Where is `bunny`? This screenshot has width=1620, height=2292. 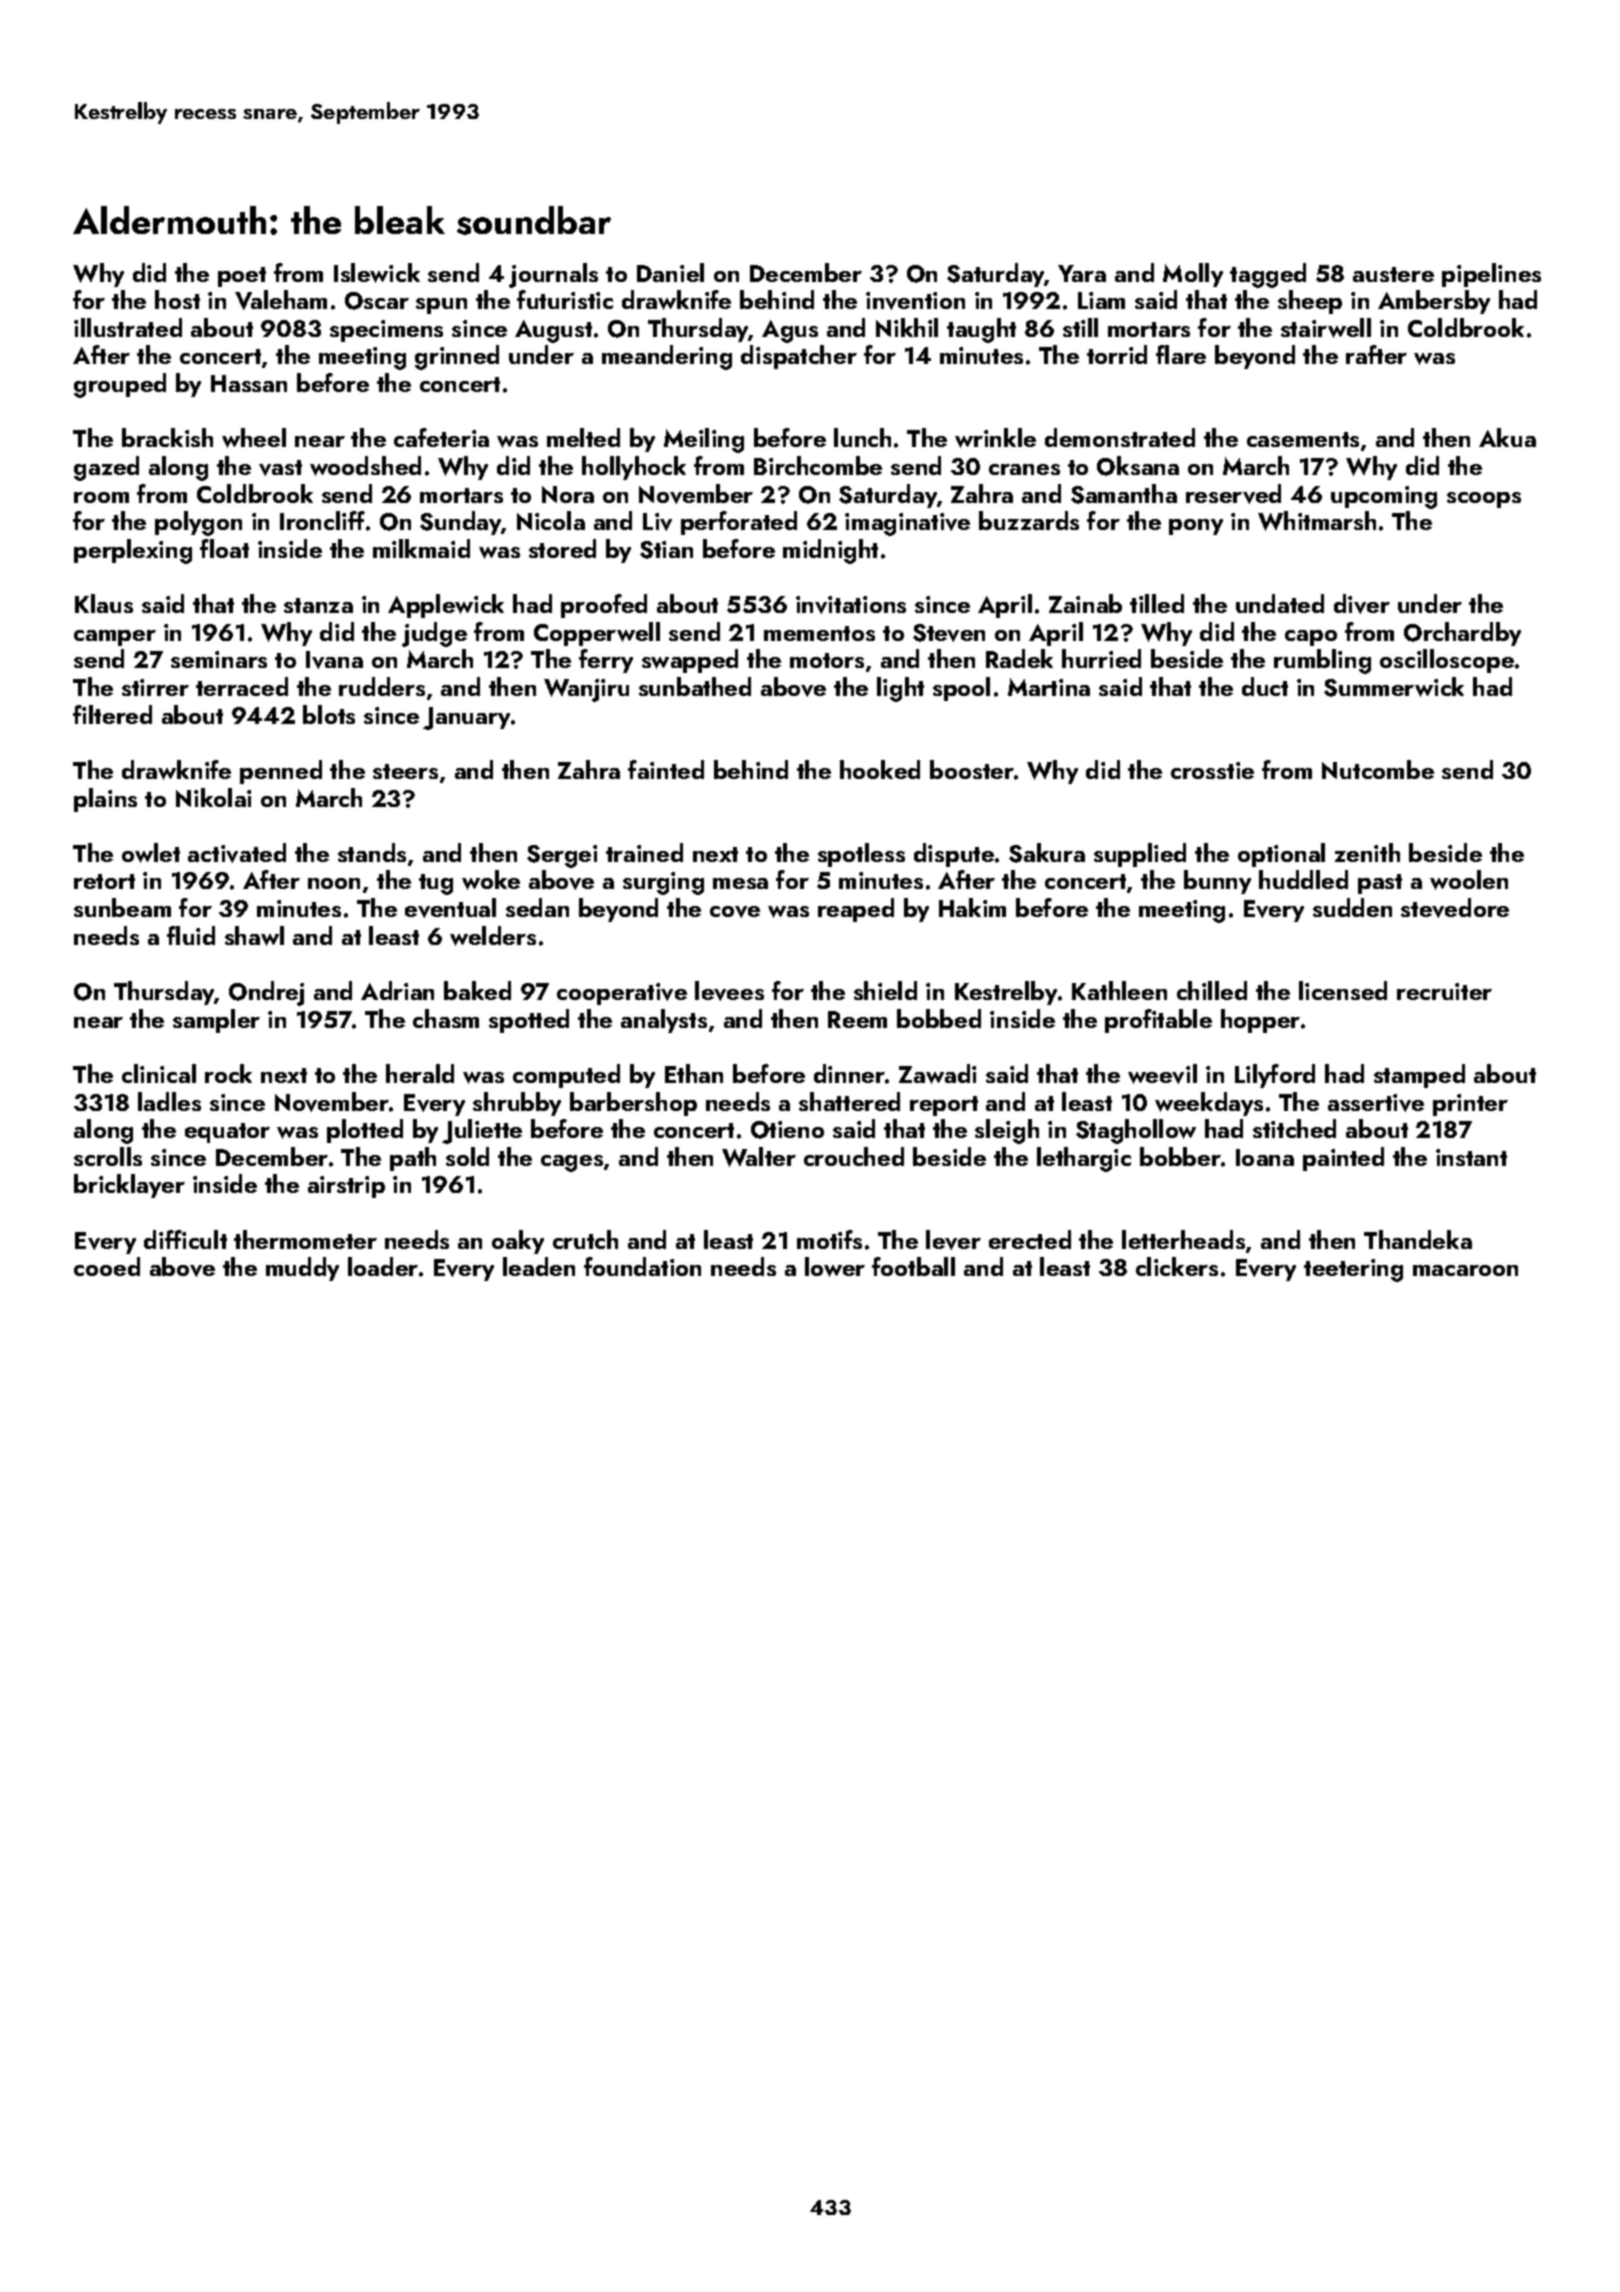 bunny is located at coordinates (1217, 882).
